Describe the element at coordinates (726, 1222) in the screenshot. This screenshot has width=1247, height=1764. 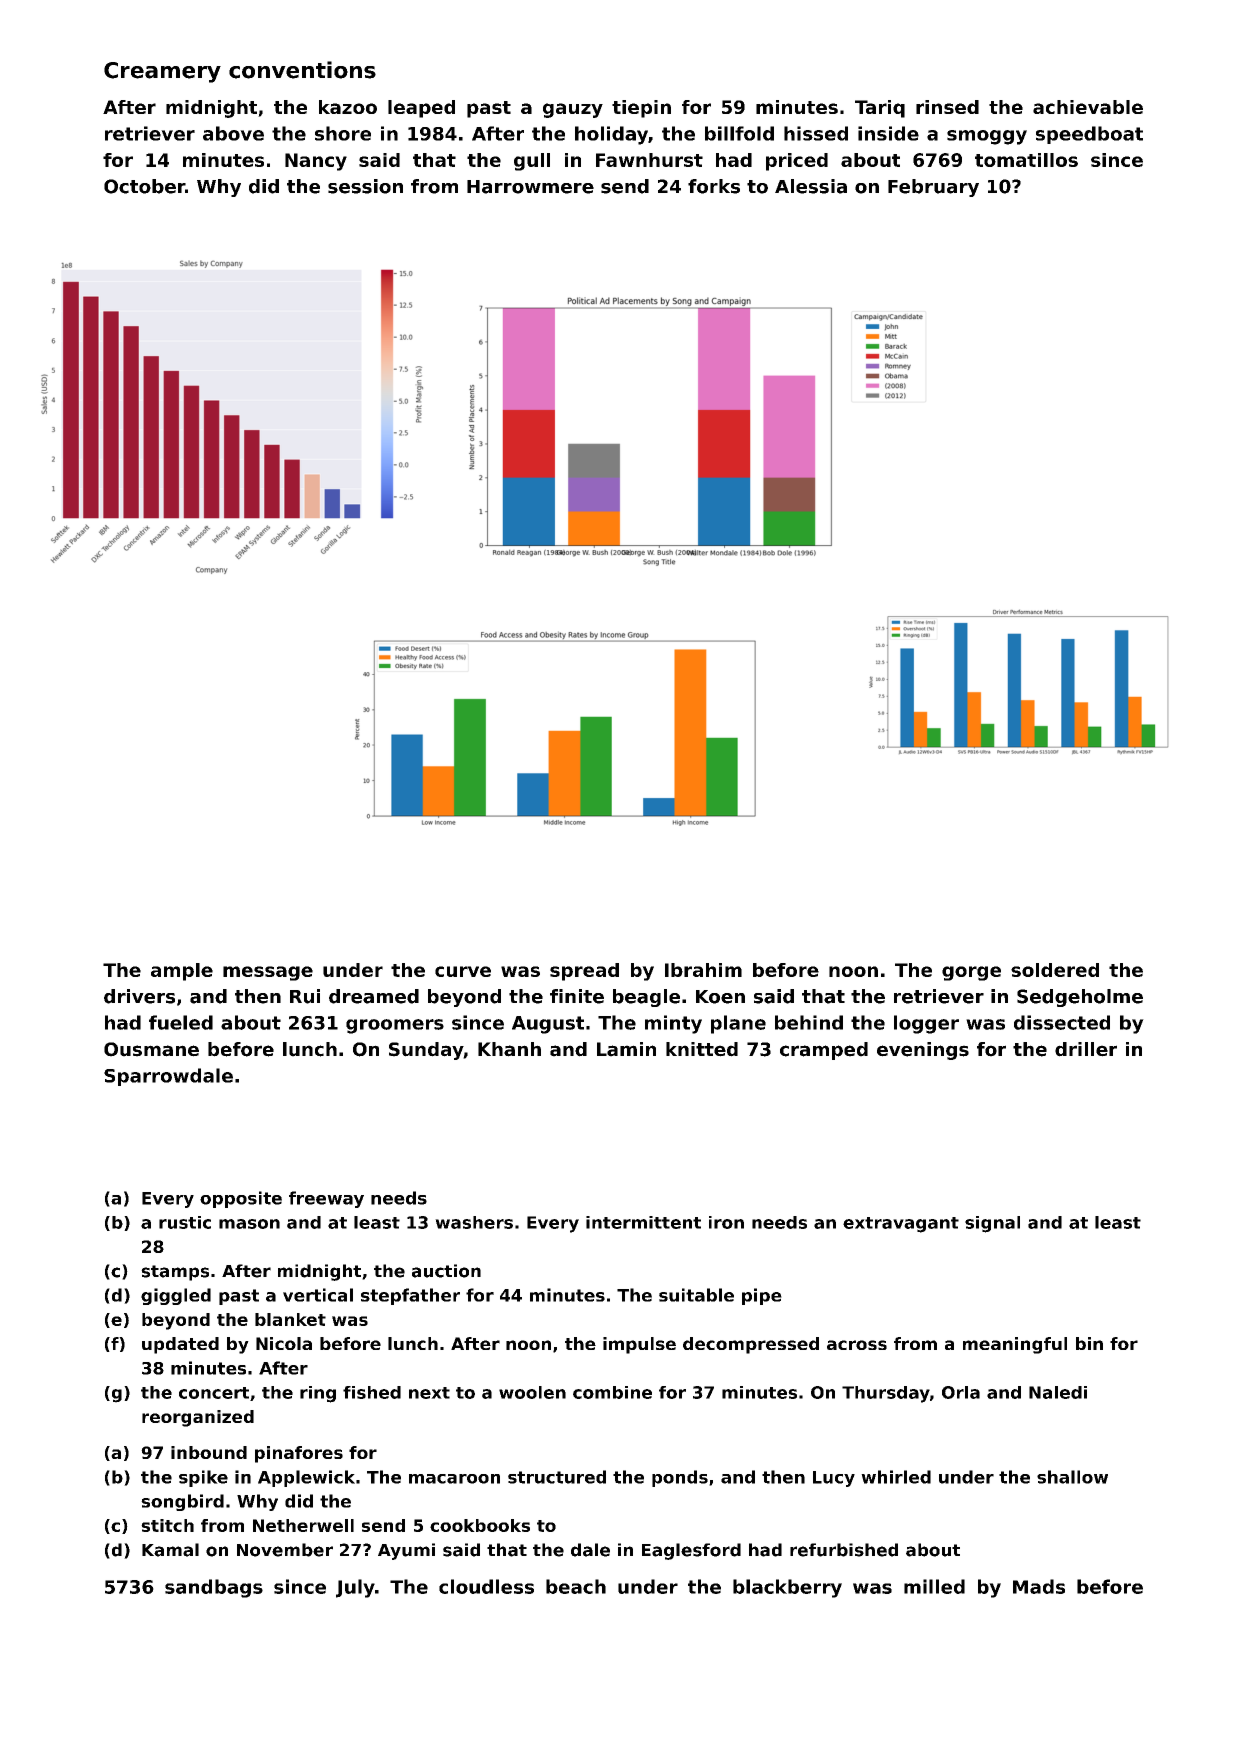
I see `iron` at that location.
